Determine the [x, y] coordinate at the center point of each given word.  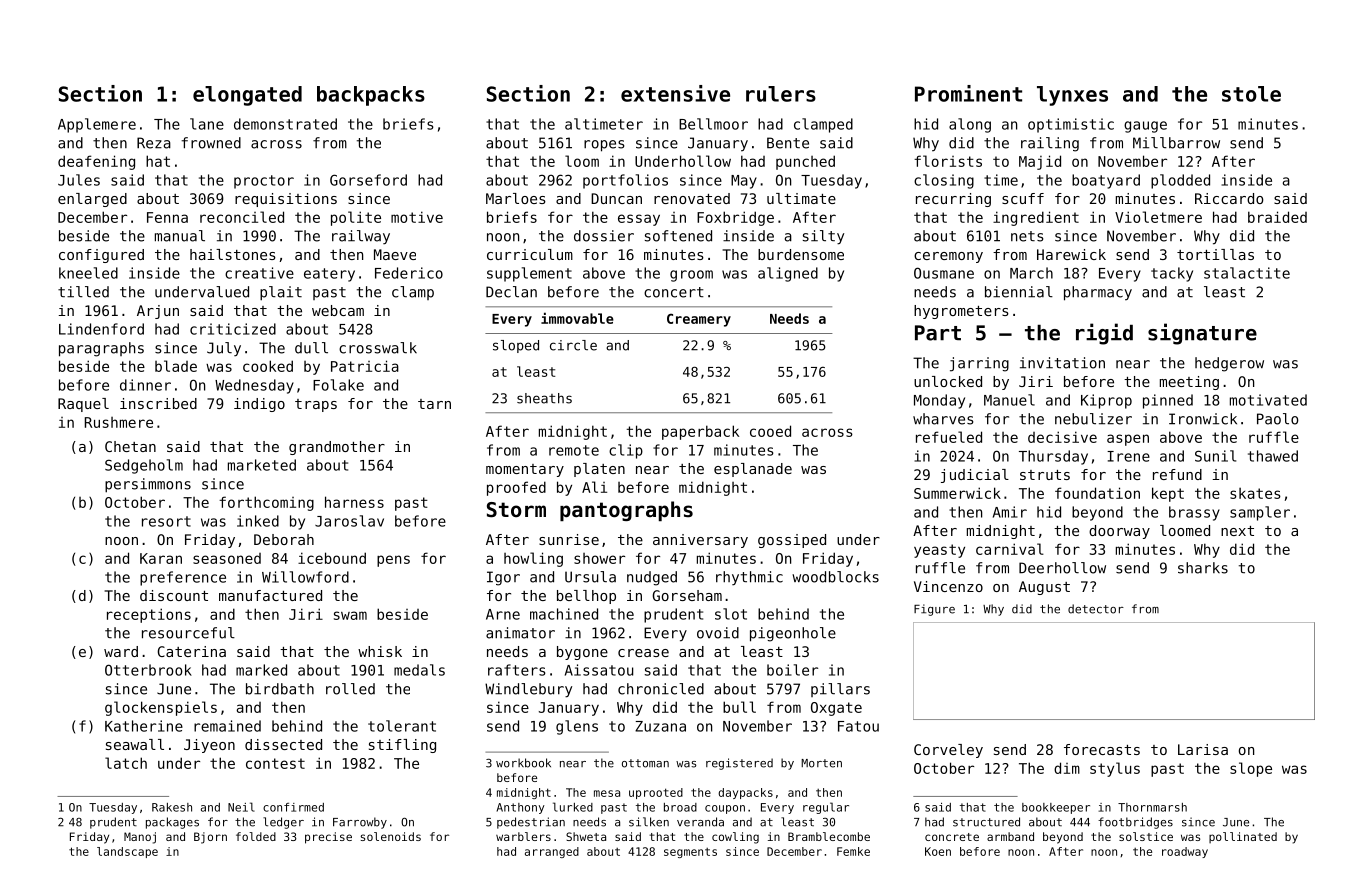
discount [174, 595]
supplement [529, 274]
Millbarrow [1176, 143]
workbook [523, 763]
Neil [241, 807]
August [1044, 588]
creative [259, 273]
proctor [264, 182]
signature [1202, 334]
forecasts [1102, 749]
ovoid [718, 633]
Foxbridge [735, 218]
